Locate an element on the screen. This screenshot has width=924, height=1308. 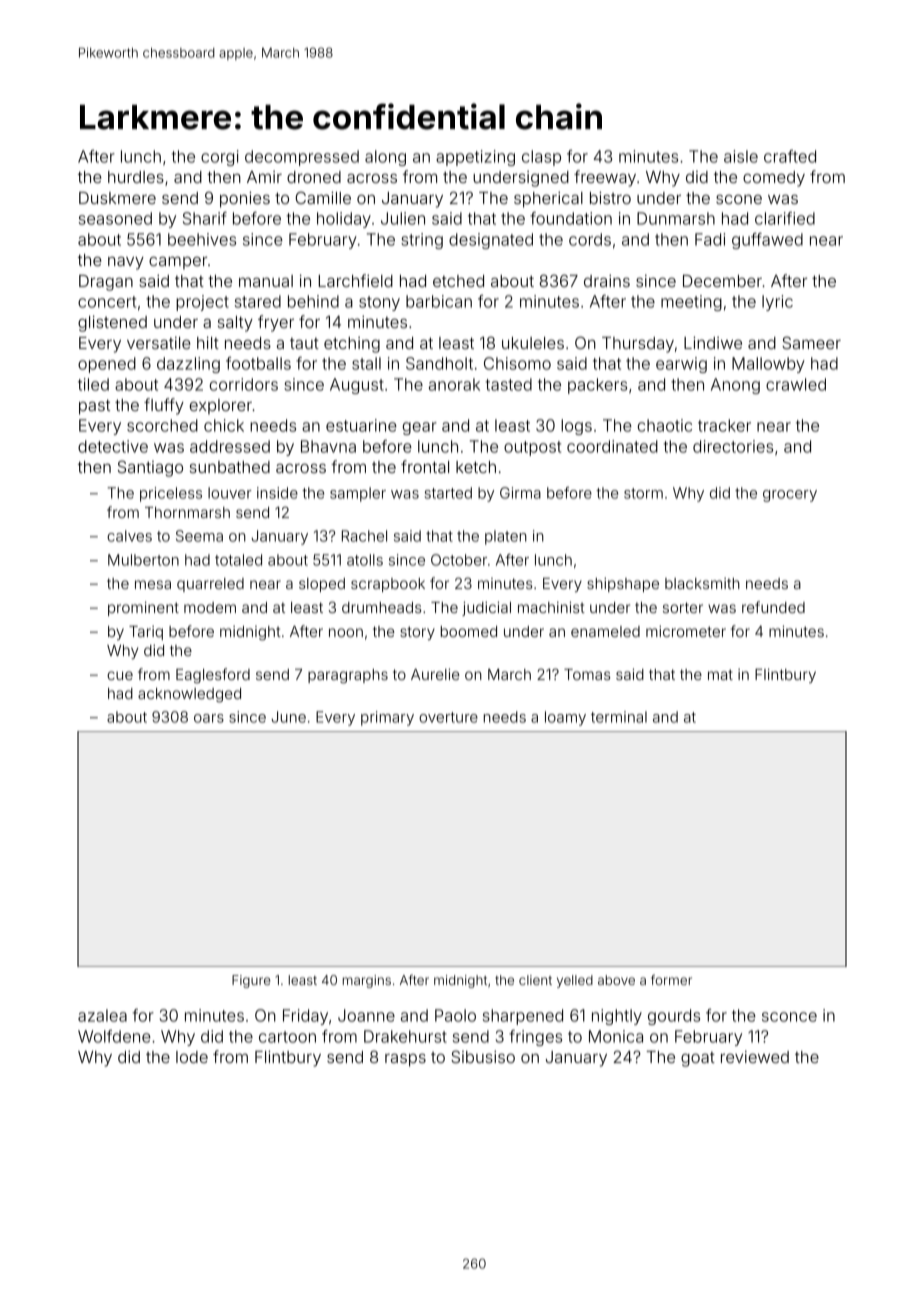
cue is located at coordinates (120, 675).
